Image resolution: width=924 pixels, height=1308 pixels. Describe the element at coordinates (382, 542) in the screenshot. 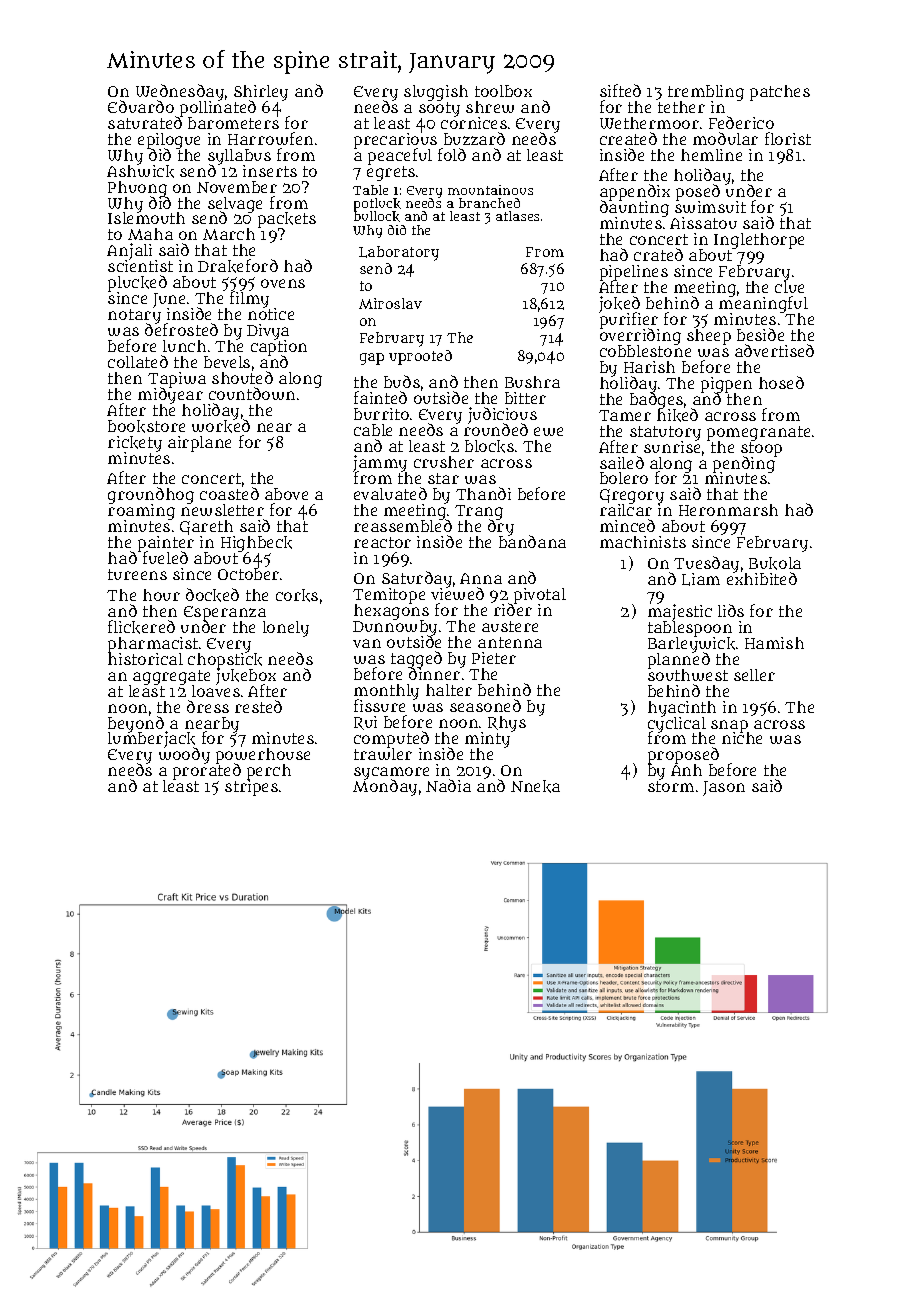

I see `reactor` at that location.
